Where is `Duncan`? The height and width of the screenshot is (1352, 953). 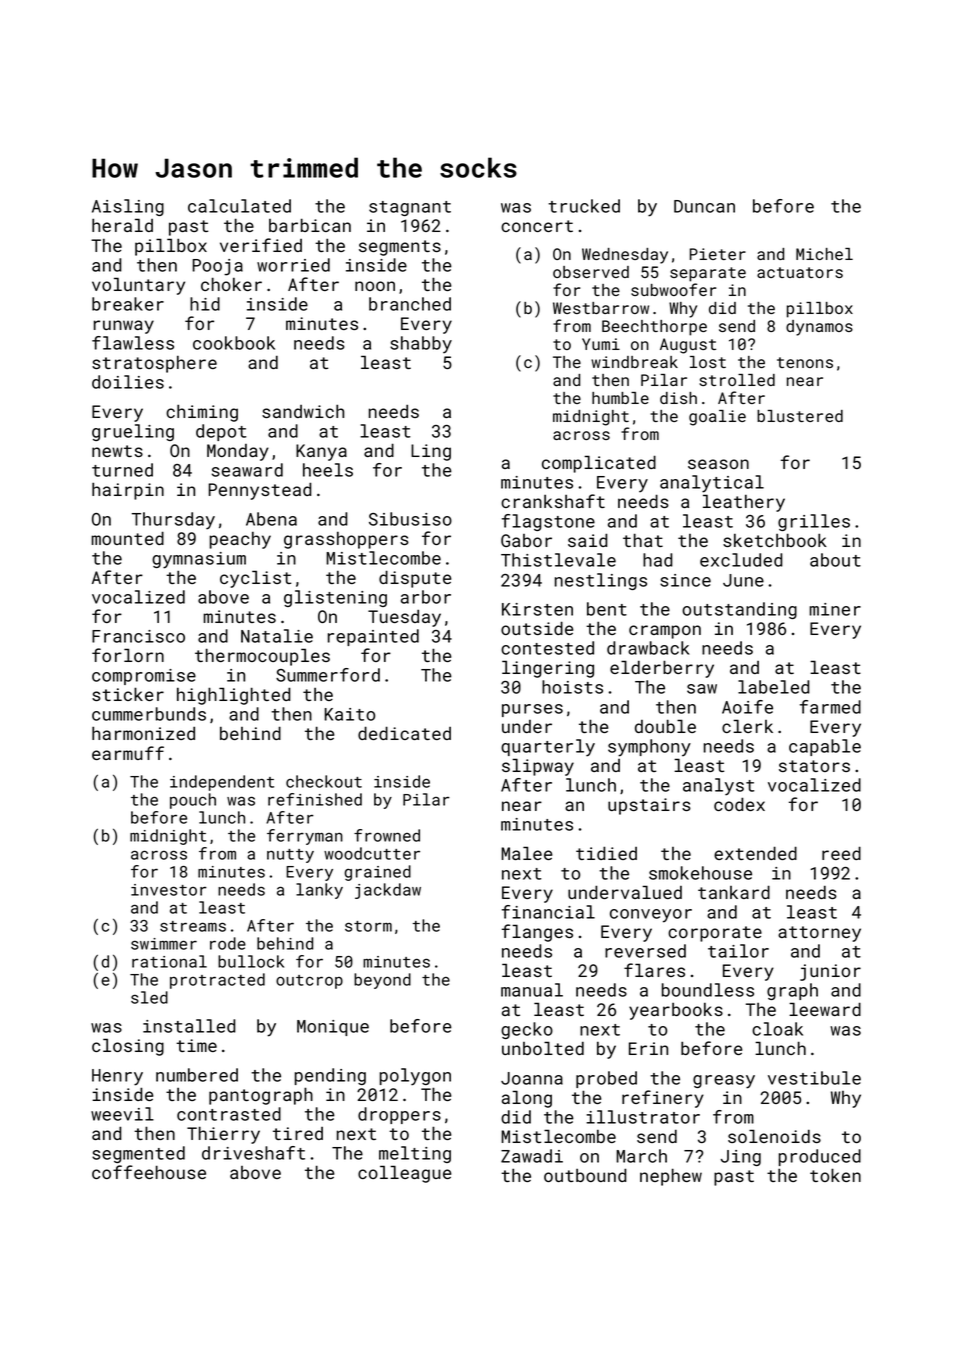
Duncan is located at coordinates (704, 206).
